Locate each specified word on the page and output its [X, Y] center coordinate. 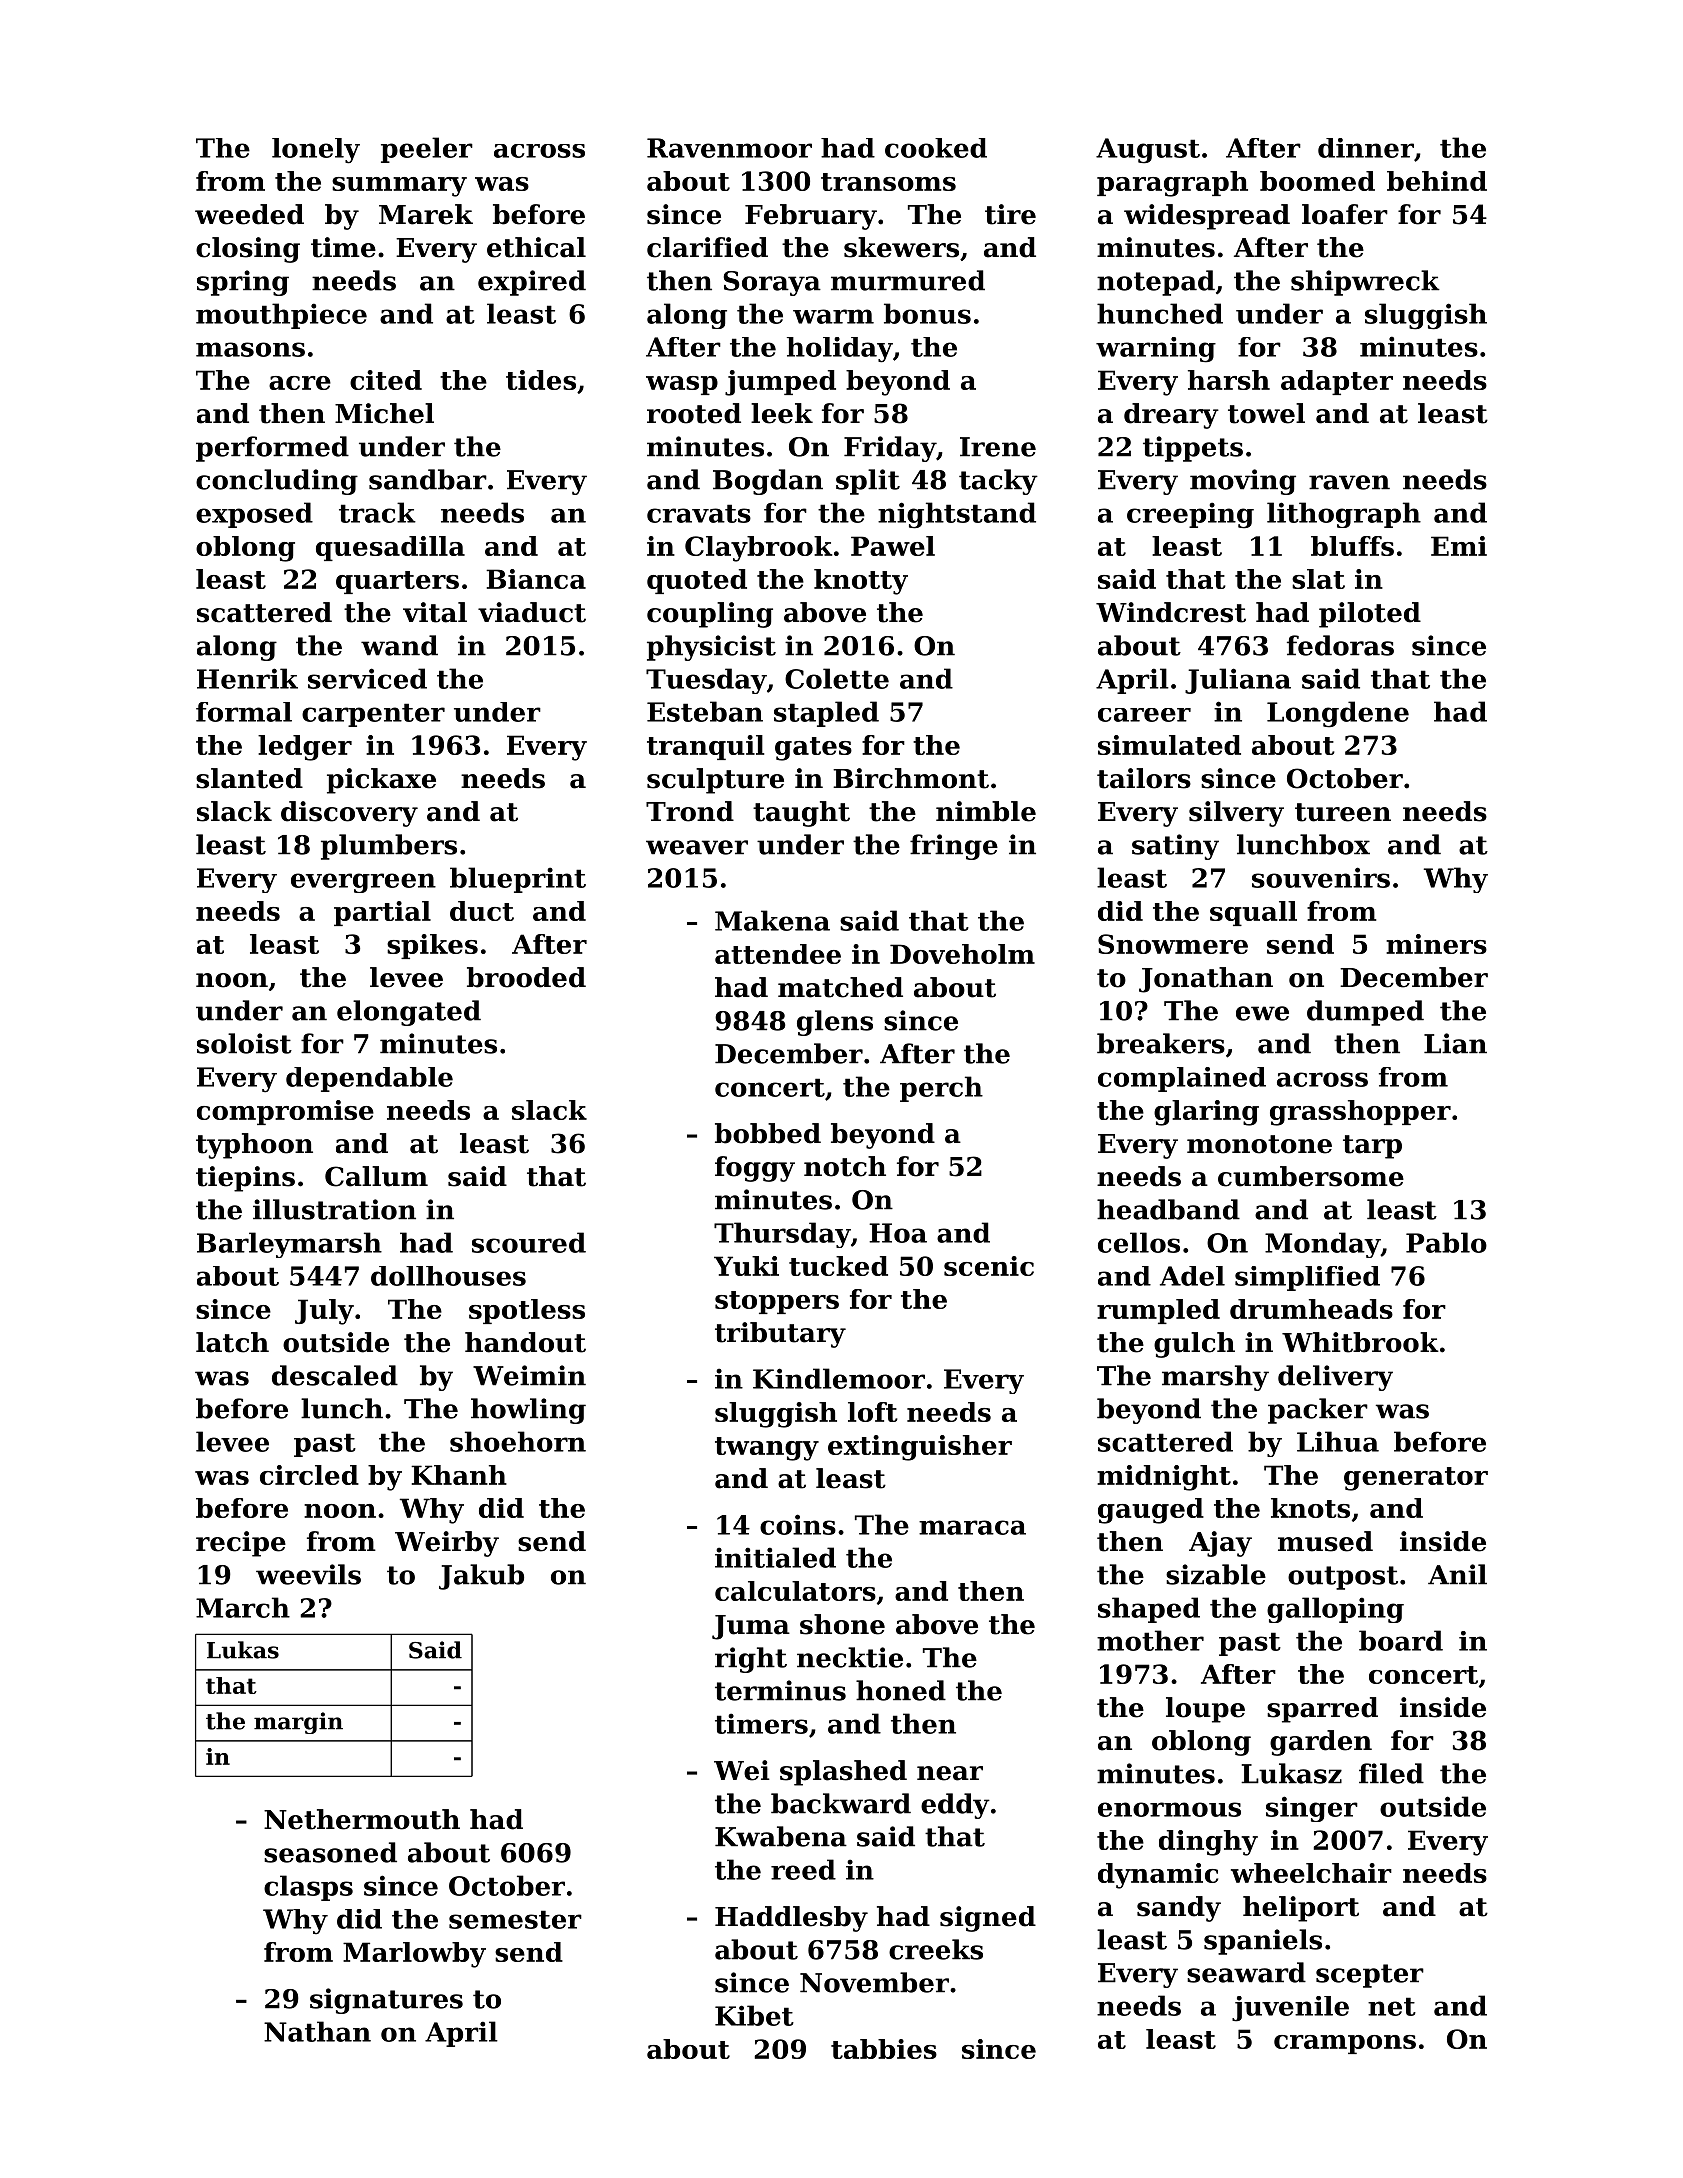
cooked [936, 148]
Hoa [898, 1233]
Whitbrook [1360, 1342]
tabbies [884, 2049]
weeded [249, 214]
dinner [1366, 148]
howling [528, 1411]
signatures [386, 2001]
